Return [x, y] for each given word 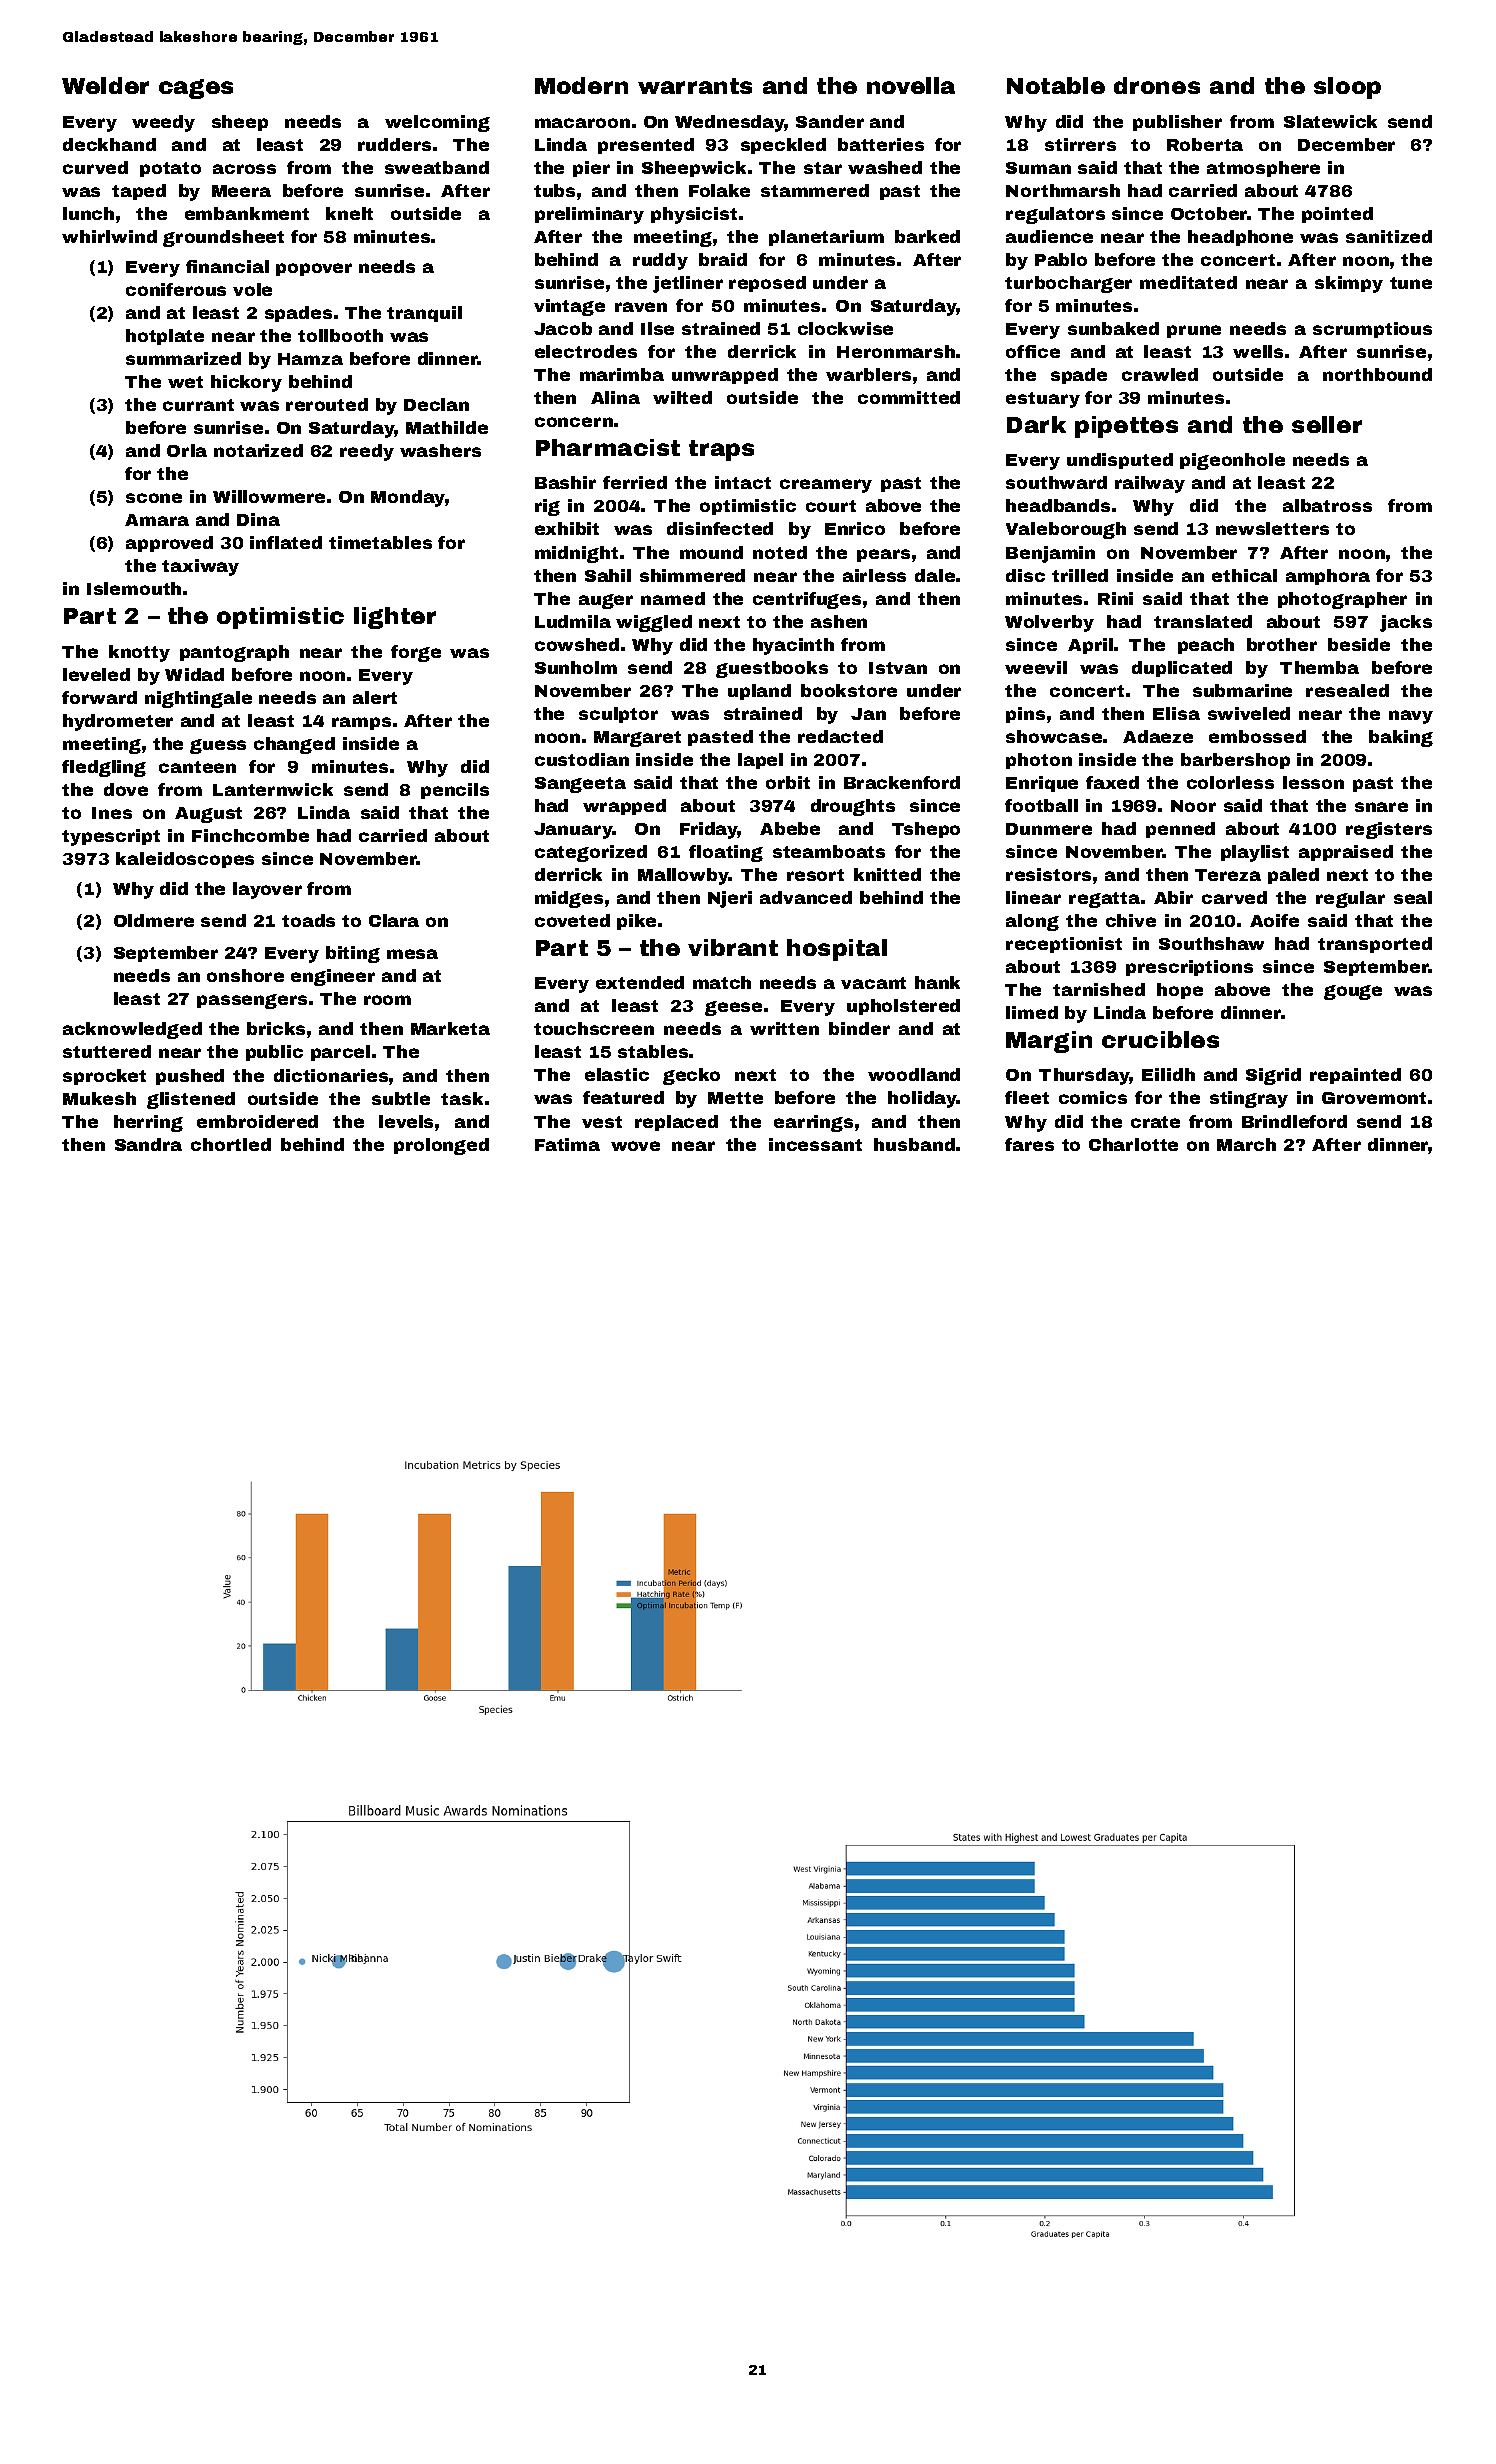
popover [314, 269]
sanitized [1389, 236]
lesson [1313, 782]
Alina [615, 397]
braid [723, 259]
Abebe [790, 828]
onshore [245, 975]
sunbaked [1113, 328]
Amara [157, 520]
